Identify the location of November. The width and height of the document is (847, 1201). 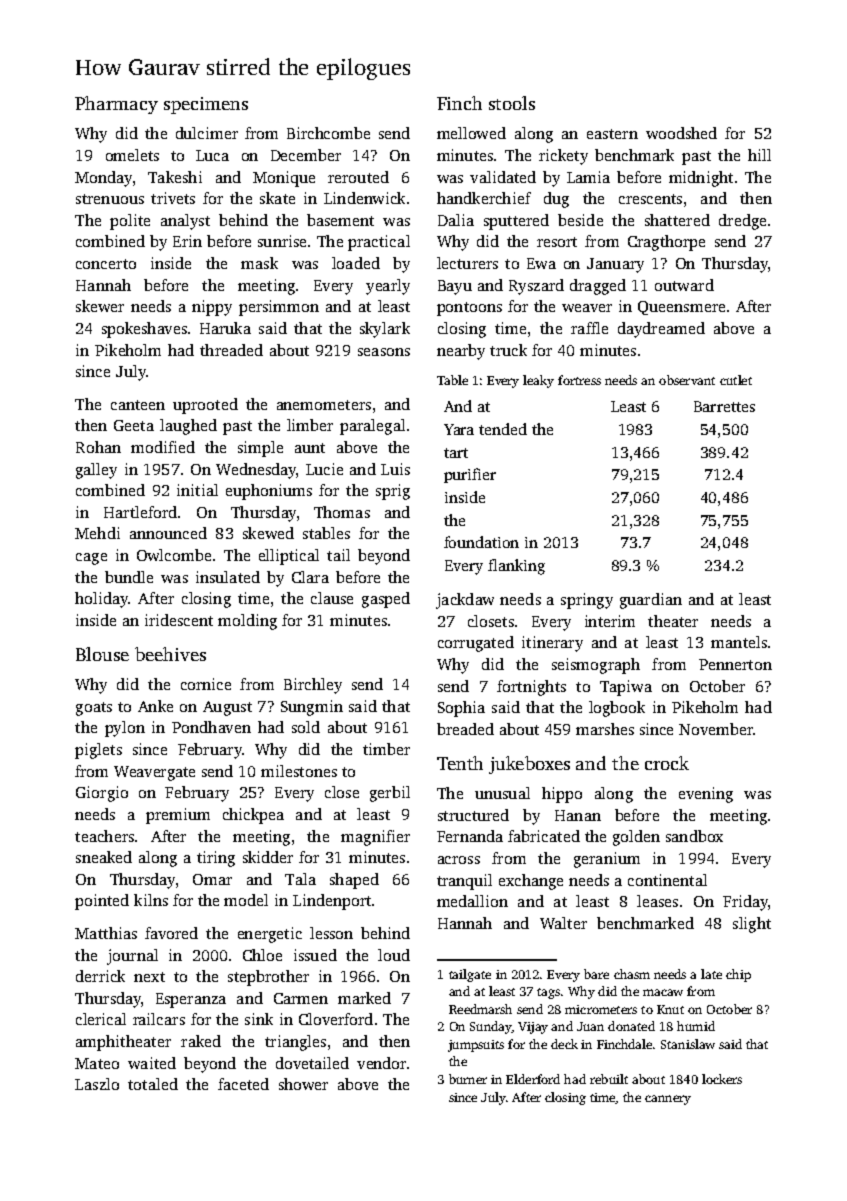
(716, 729).
